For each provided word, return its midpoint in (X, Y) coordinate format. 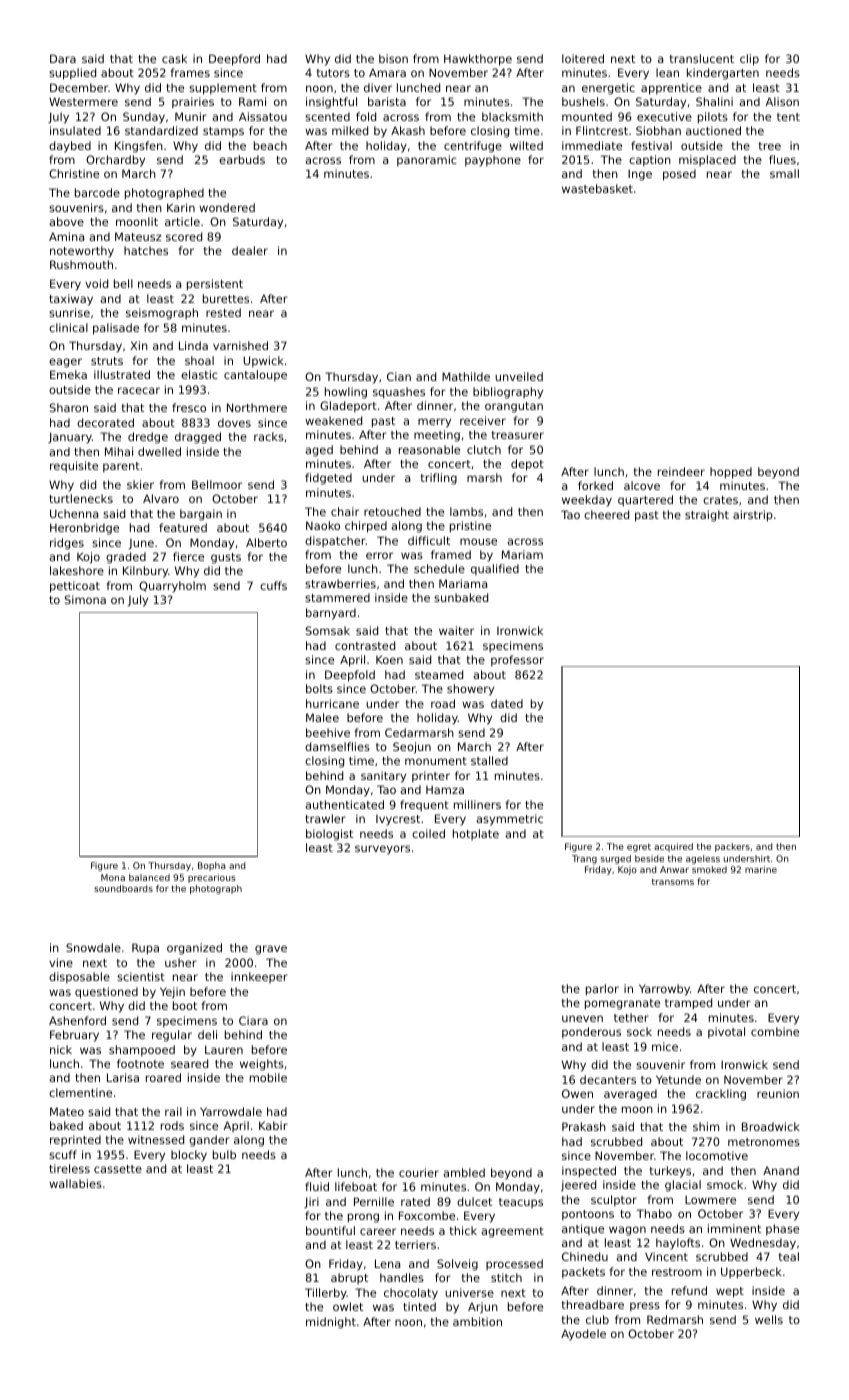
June (141, 544)
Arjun (483, 1308)
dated (507, 703)
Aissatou (263, 116)
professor (517, 661)
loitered (583, 58)
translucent (702, 58)
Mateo (67, 1111)
